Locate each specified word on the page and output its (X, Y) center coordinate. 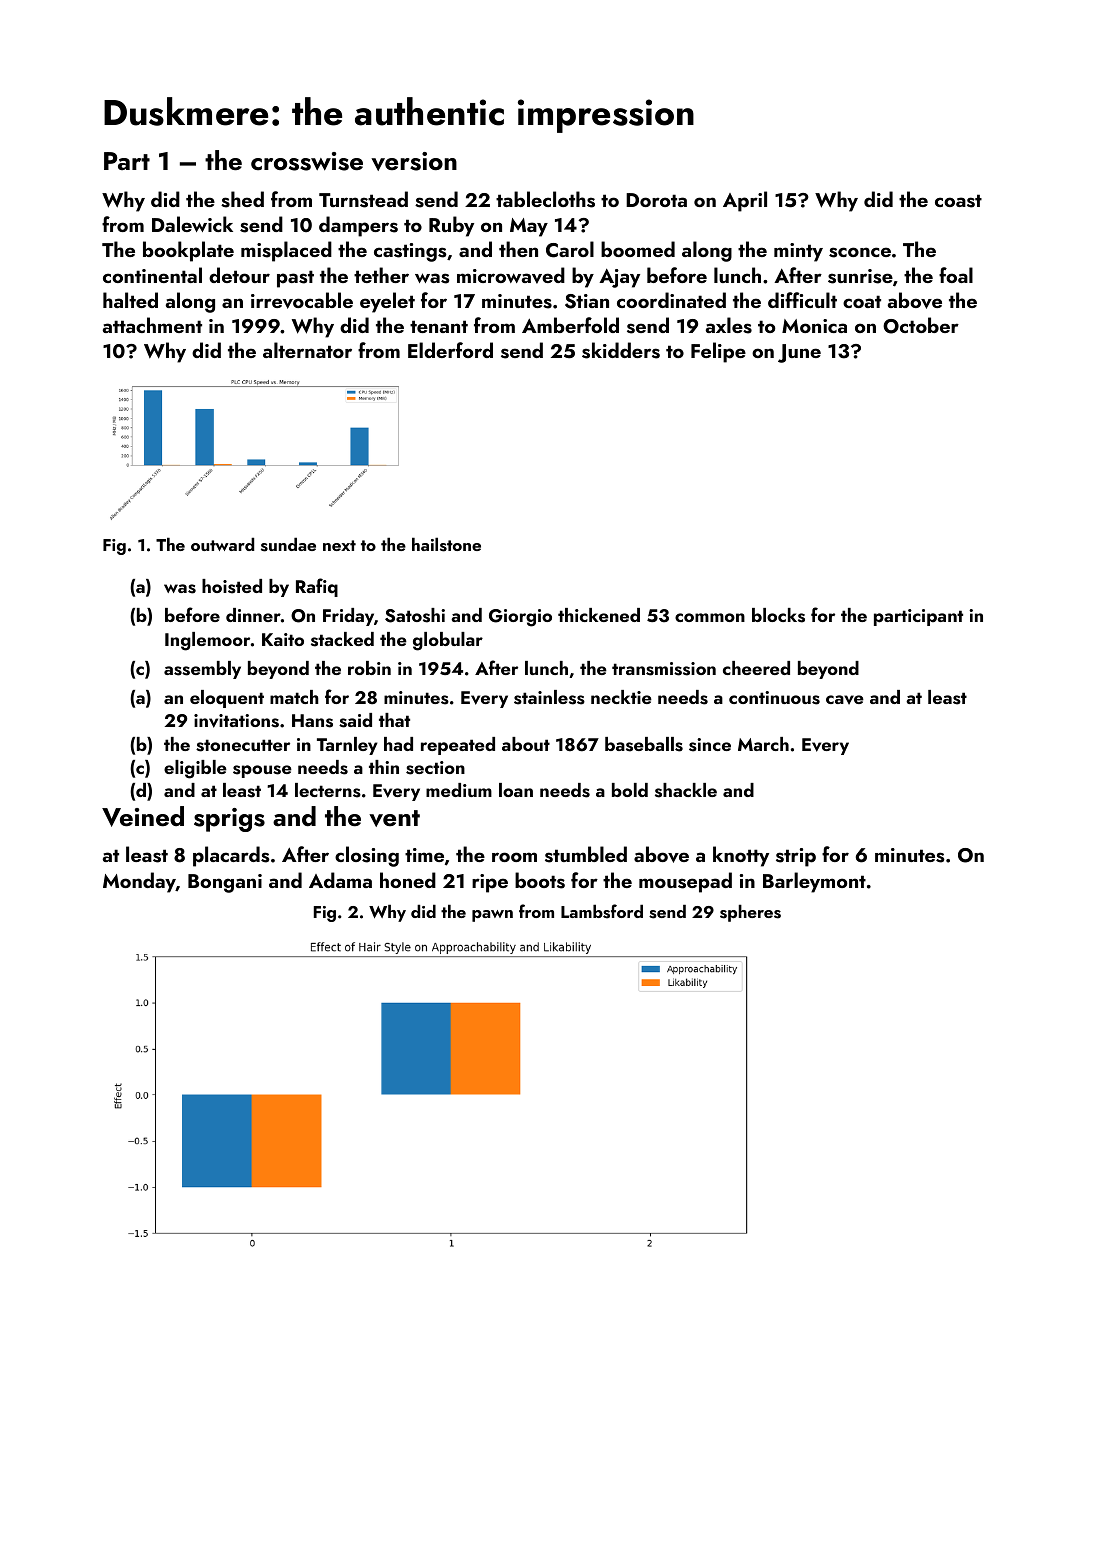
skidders (621, 350)
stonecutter (243, 745)
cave (845, 700)
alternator (307, 350)
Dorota (656, 200)
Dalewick (192, 224)
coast (958, 201)
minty (798, 252)
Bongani (225, 883)
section (435, 768)
